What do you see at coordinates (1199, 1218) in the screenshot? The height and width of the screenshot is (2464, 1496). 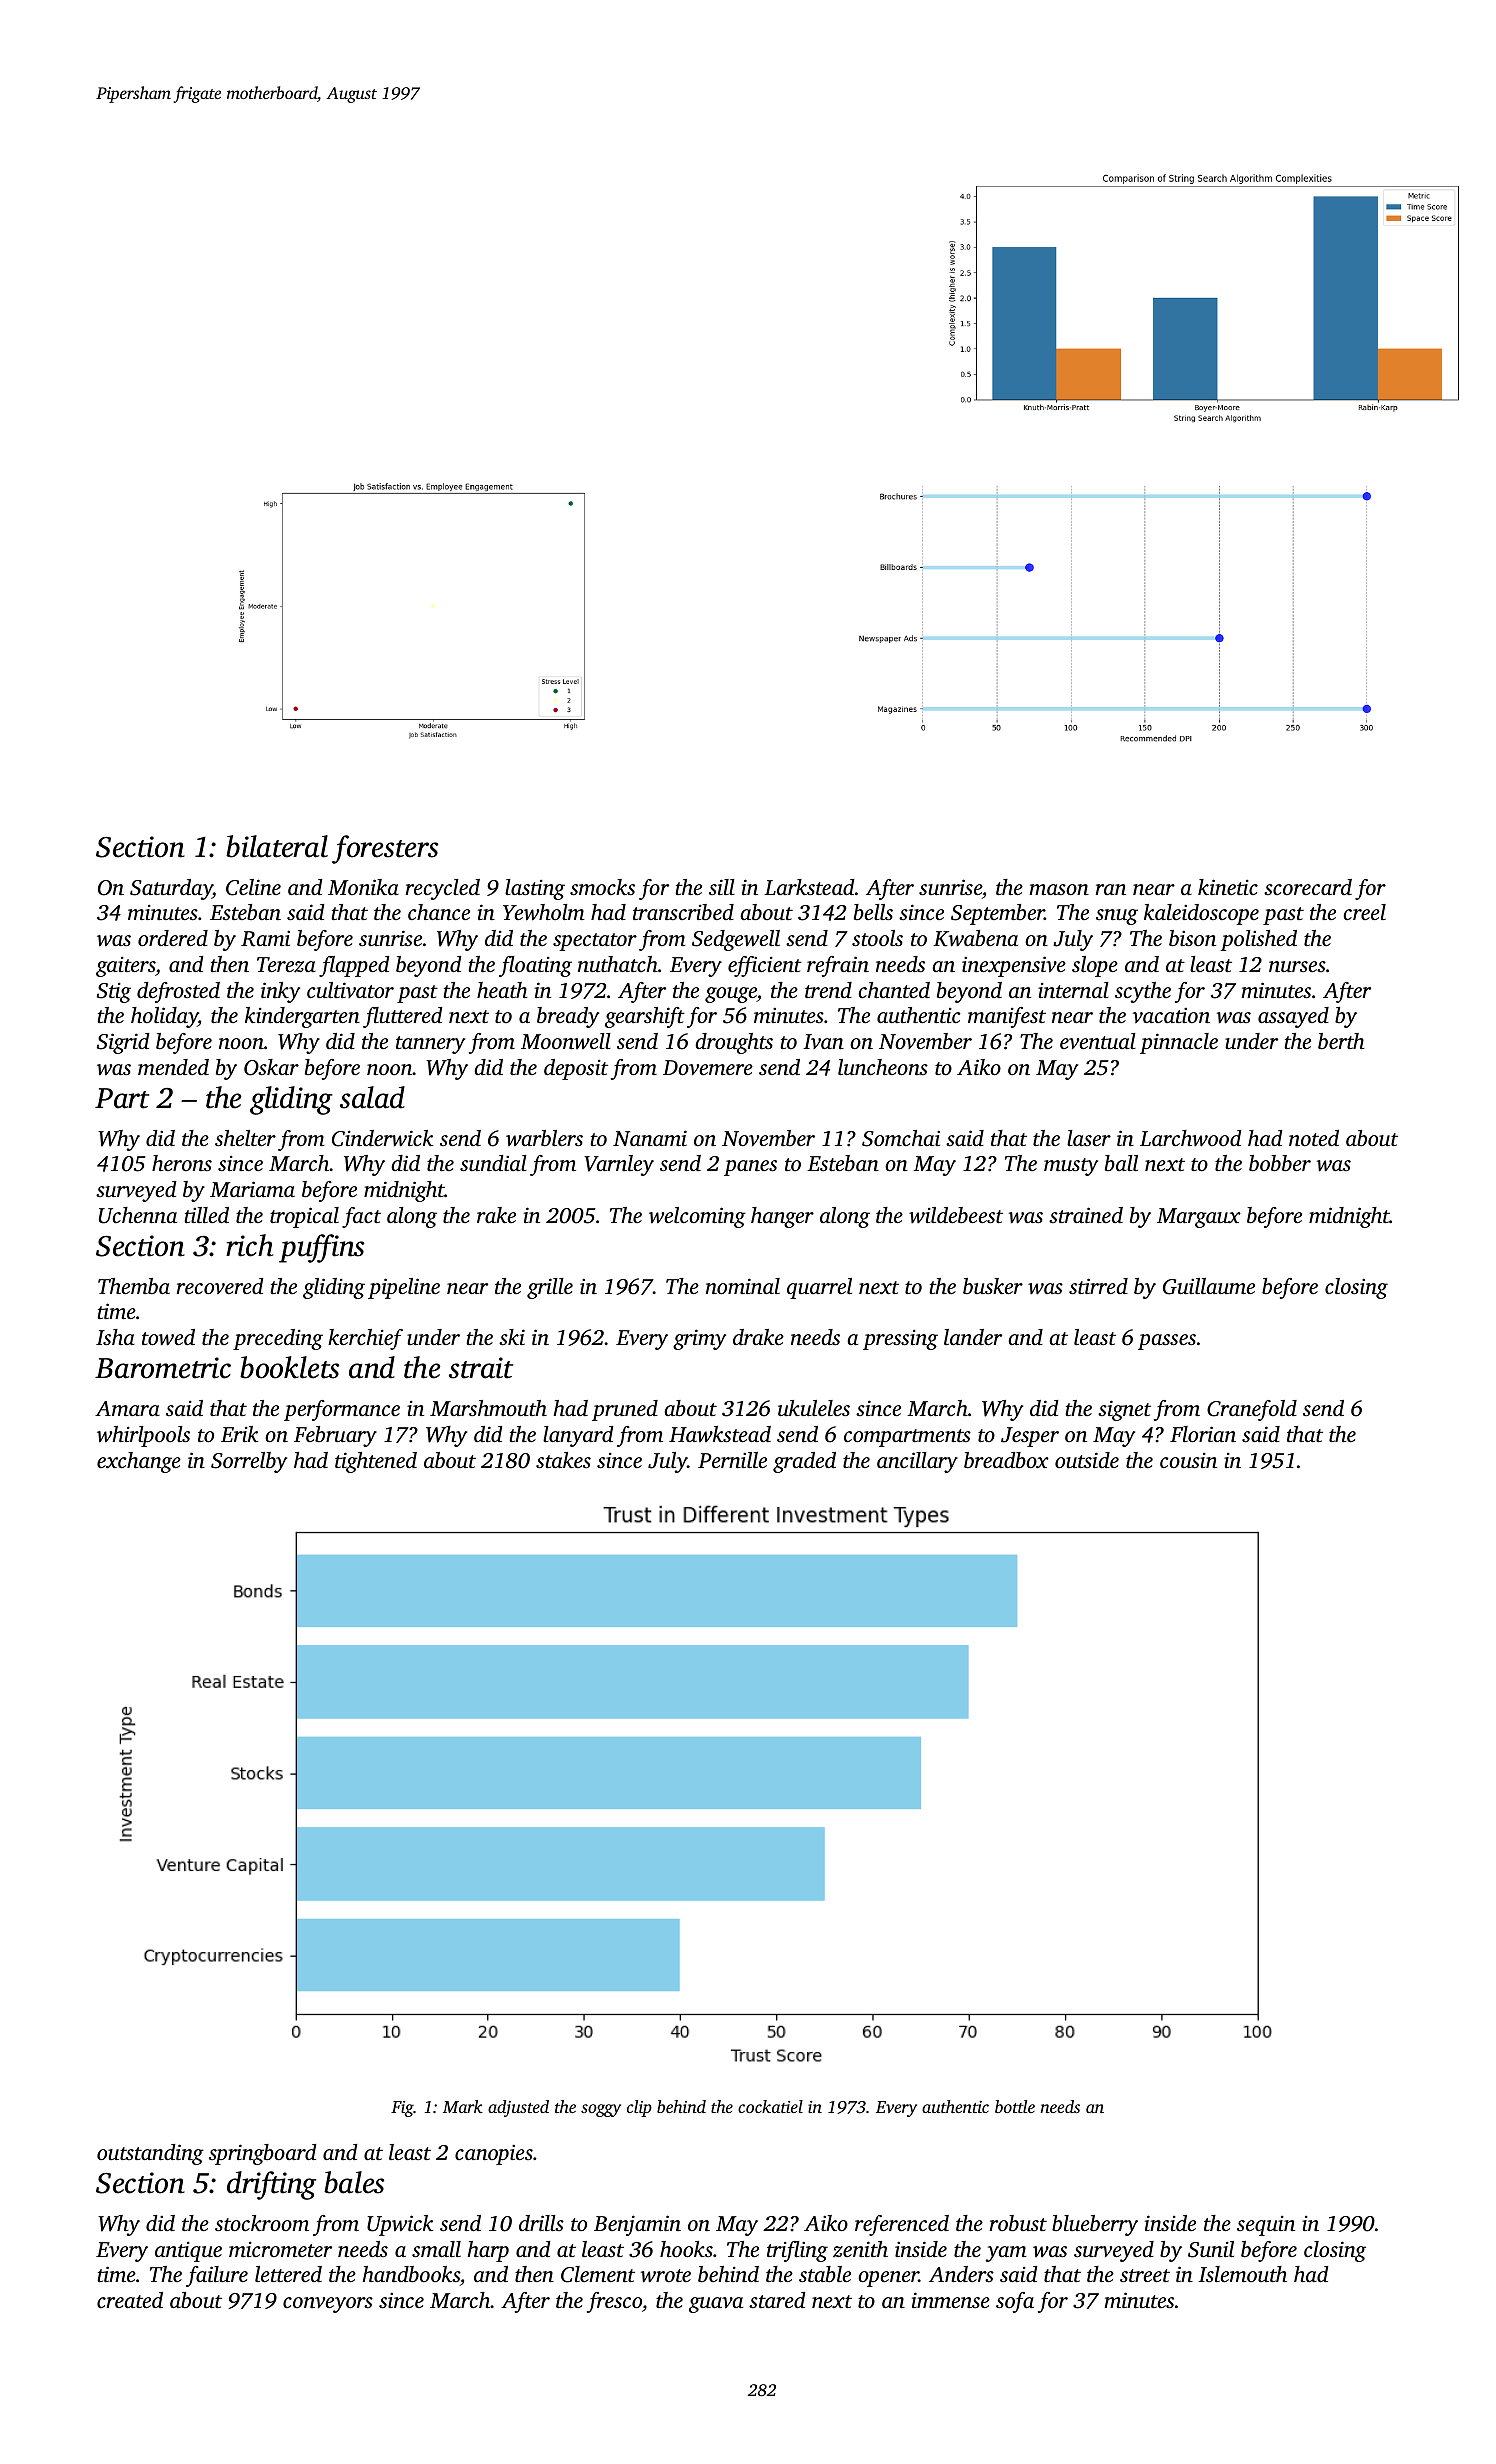 I see `Margaux` at bounding box center [1199, 1218].
